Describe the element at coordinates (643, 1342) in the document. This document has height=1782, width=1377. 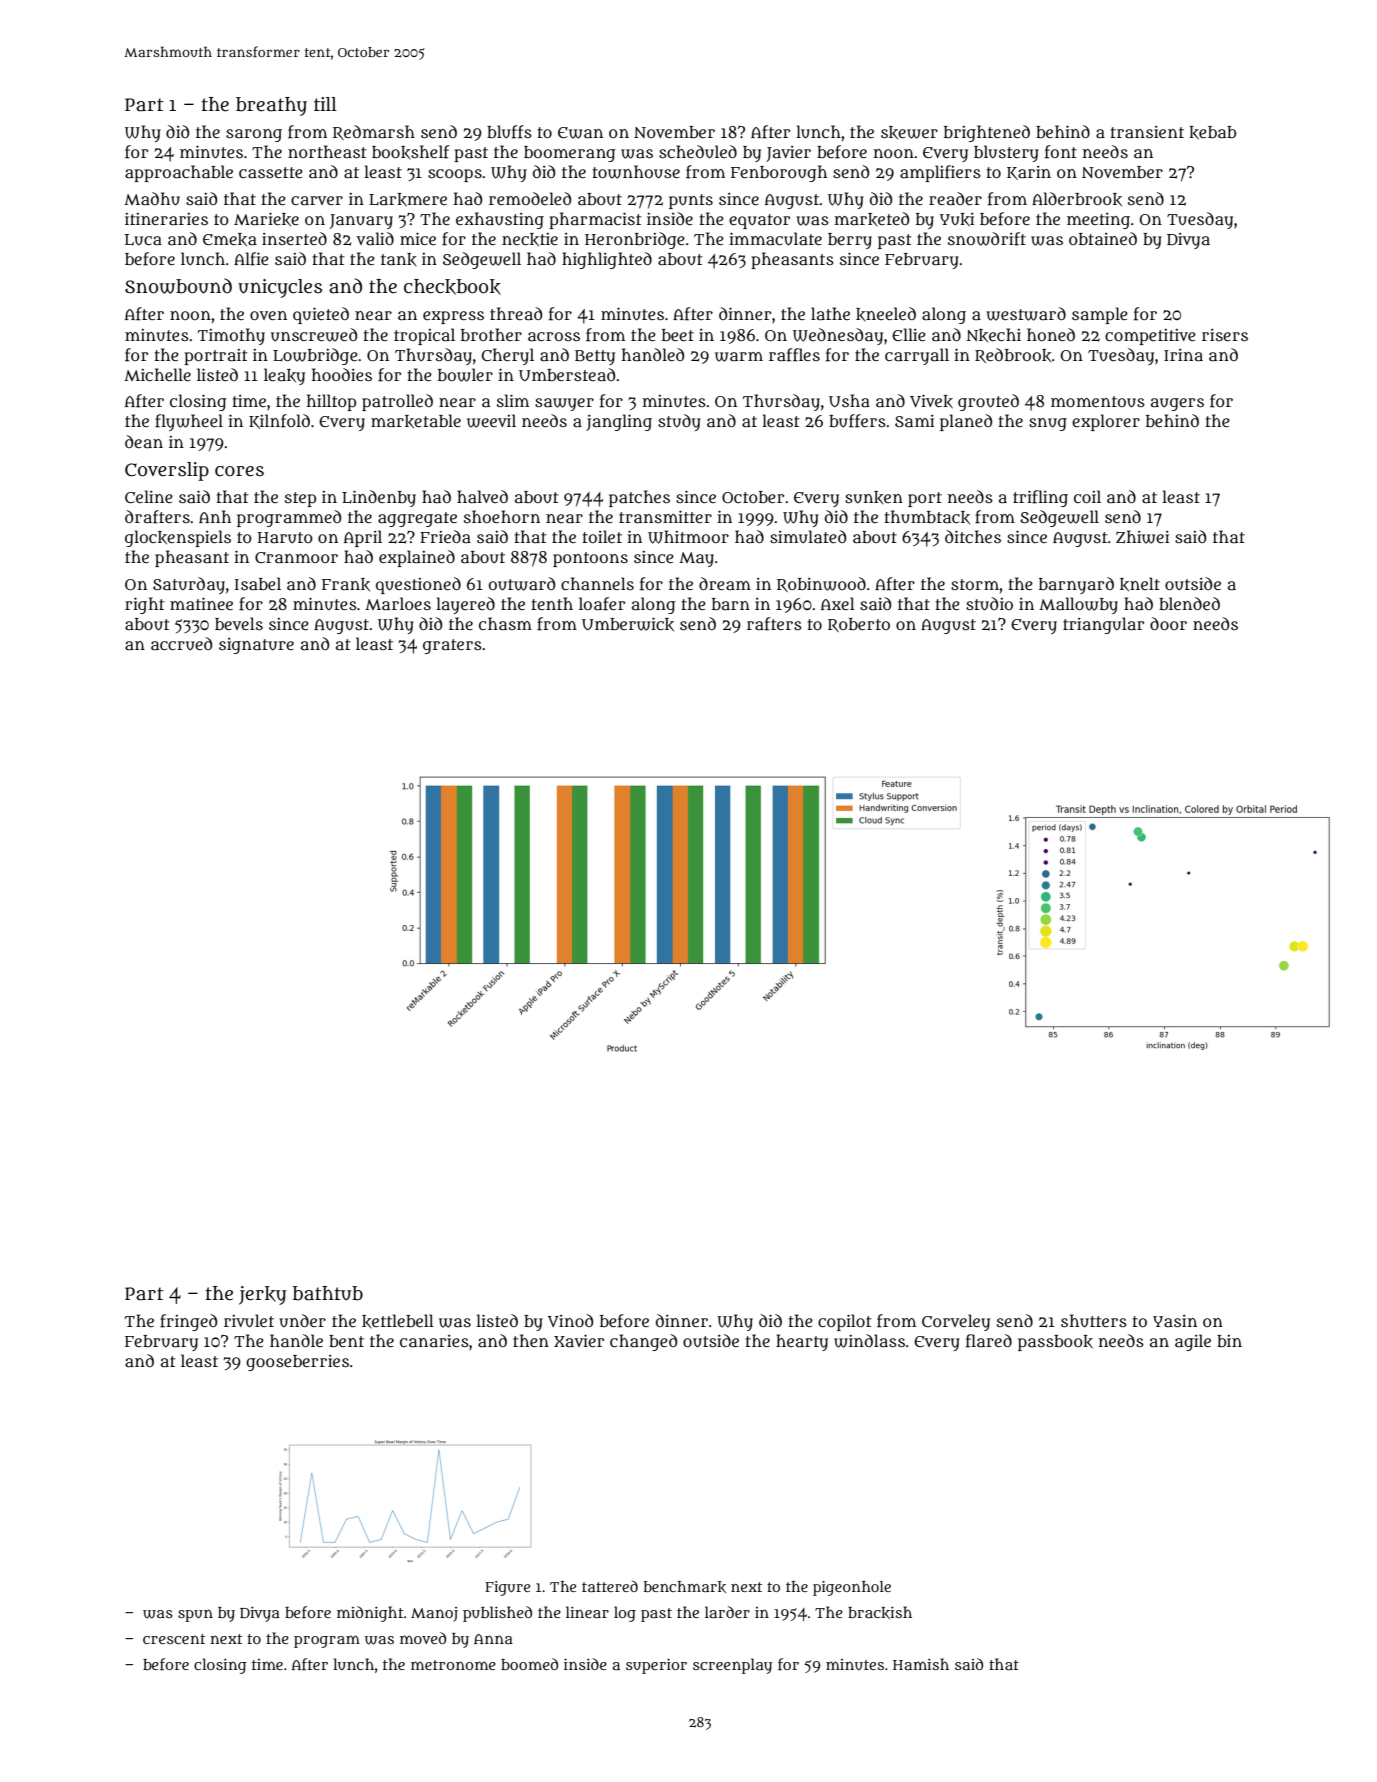
I see `changed` at that location.
